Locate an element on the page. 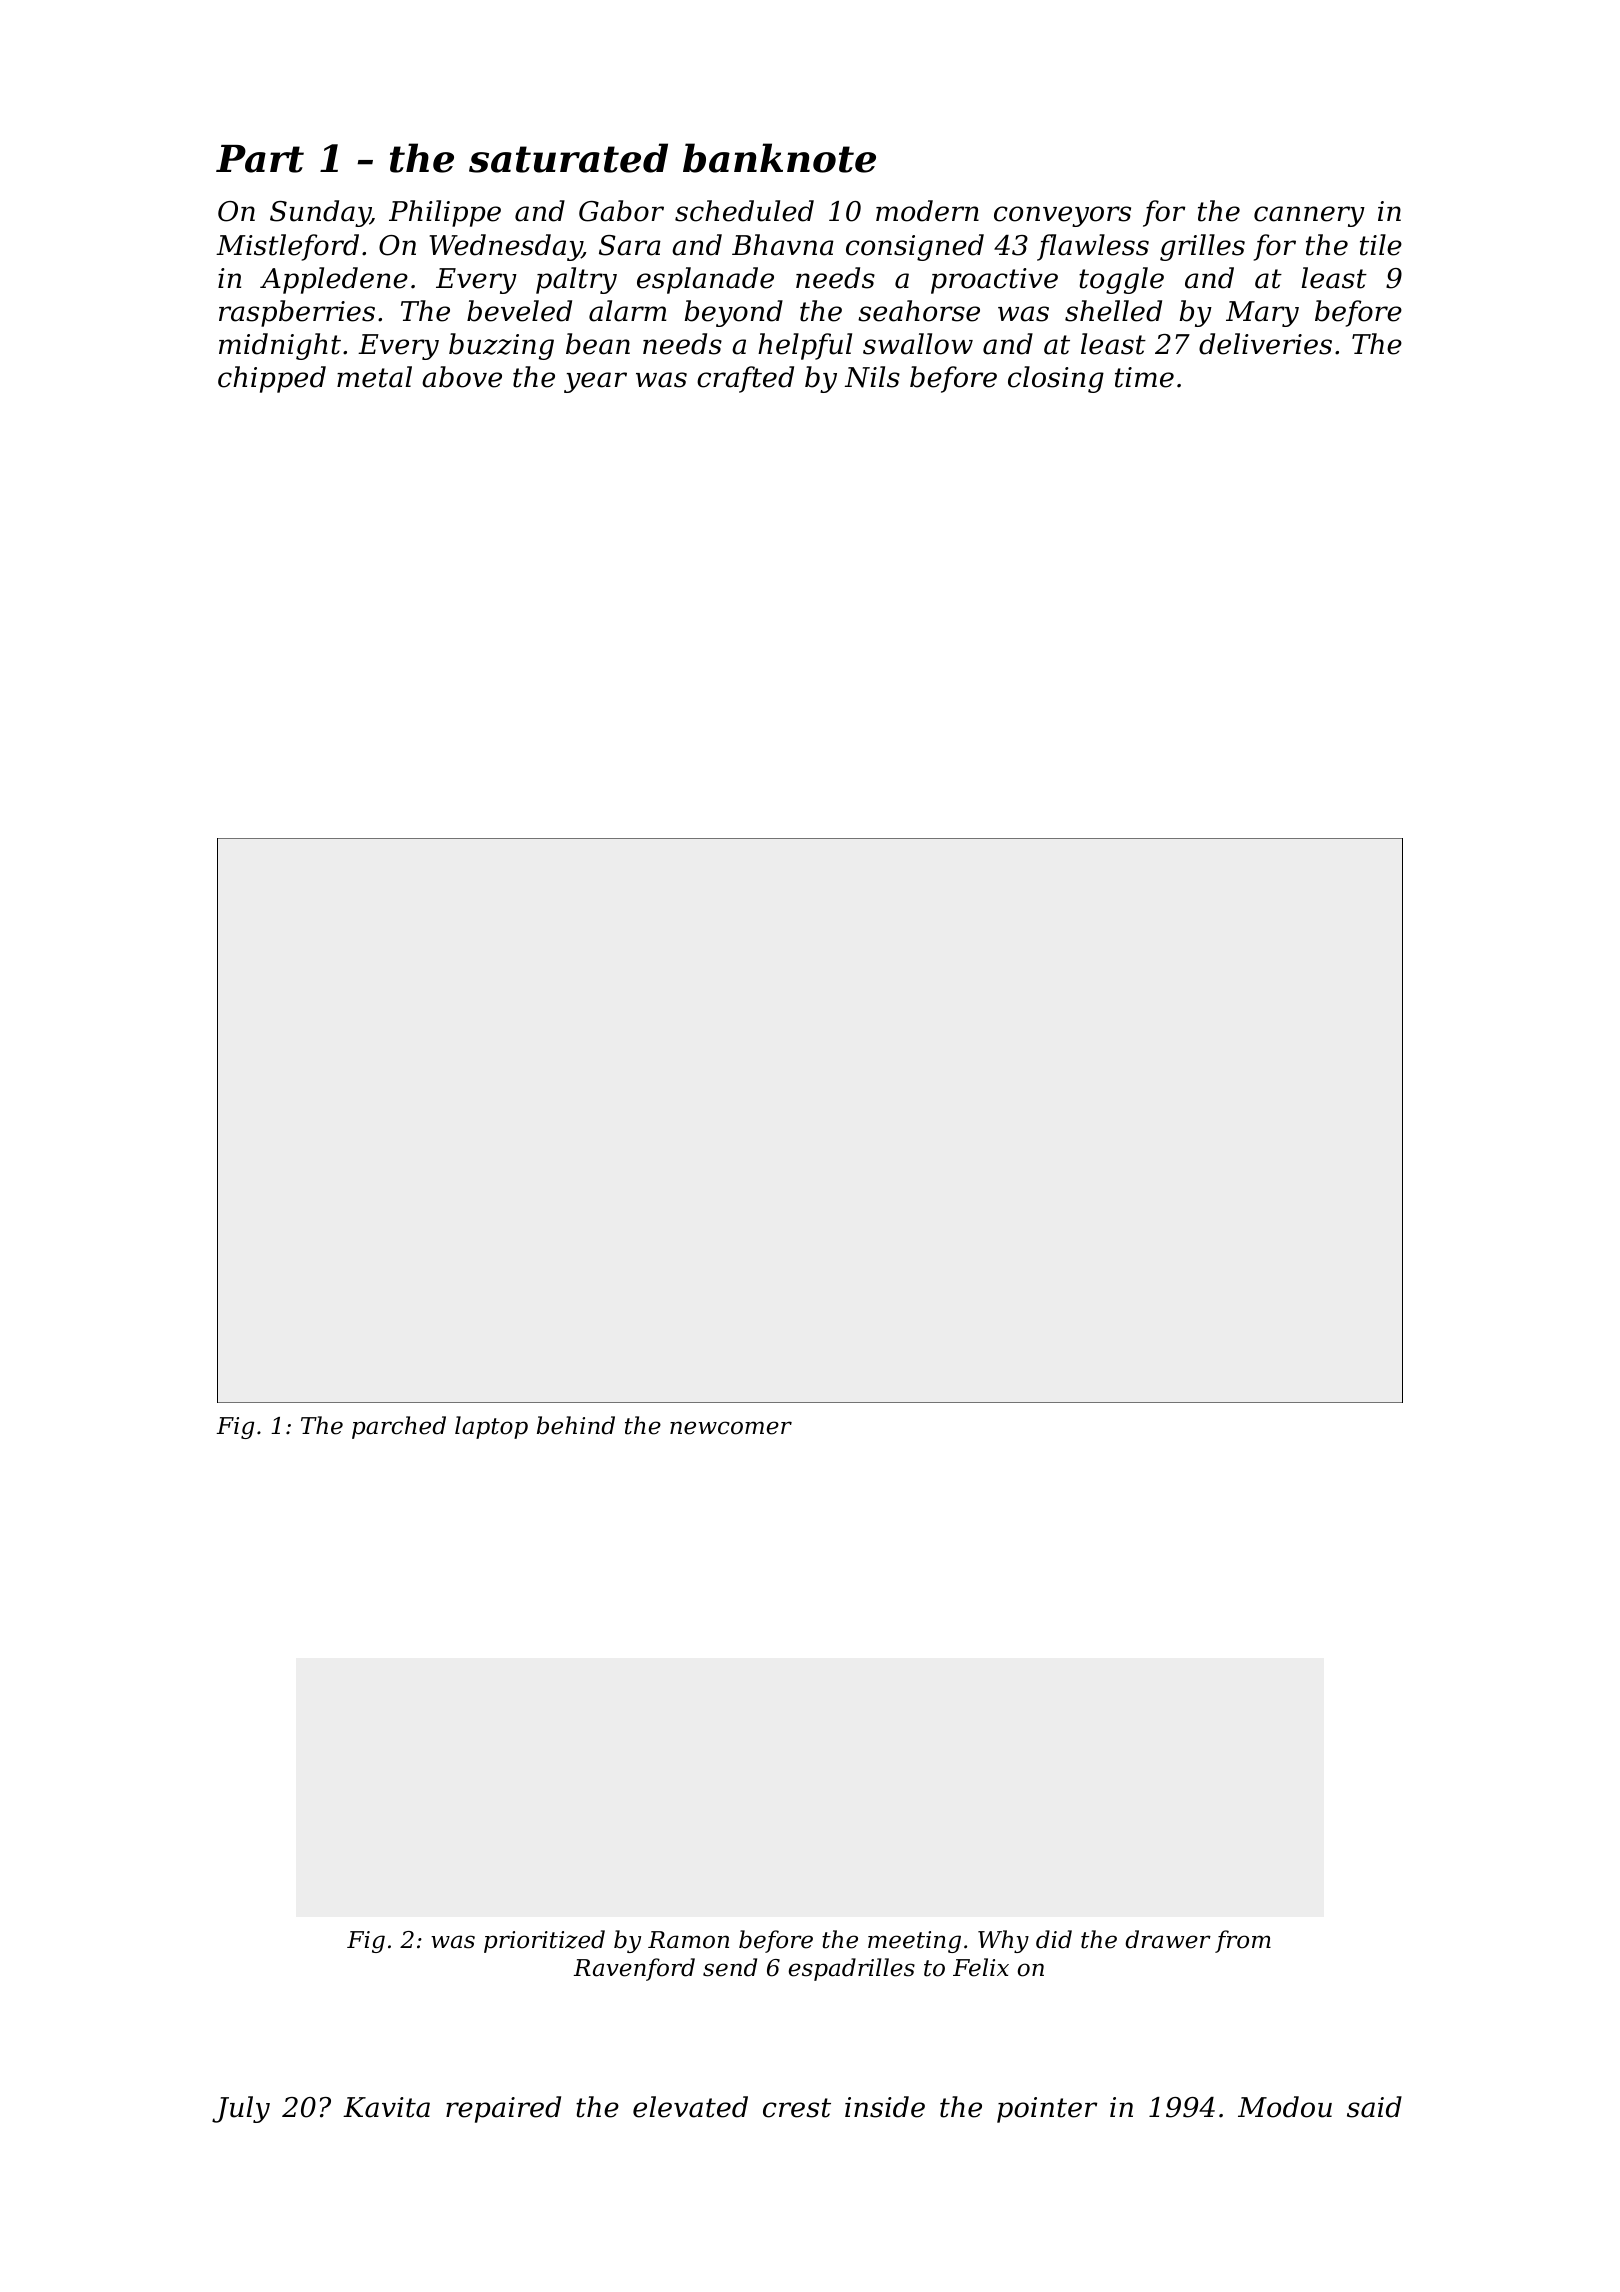 The height and width of the document is (2292, 1620). Part is located at coordinates (260, 159).
